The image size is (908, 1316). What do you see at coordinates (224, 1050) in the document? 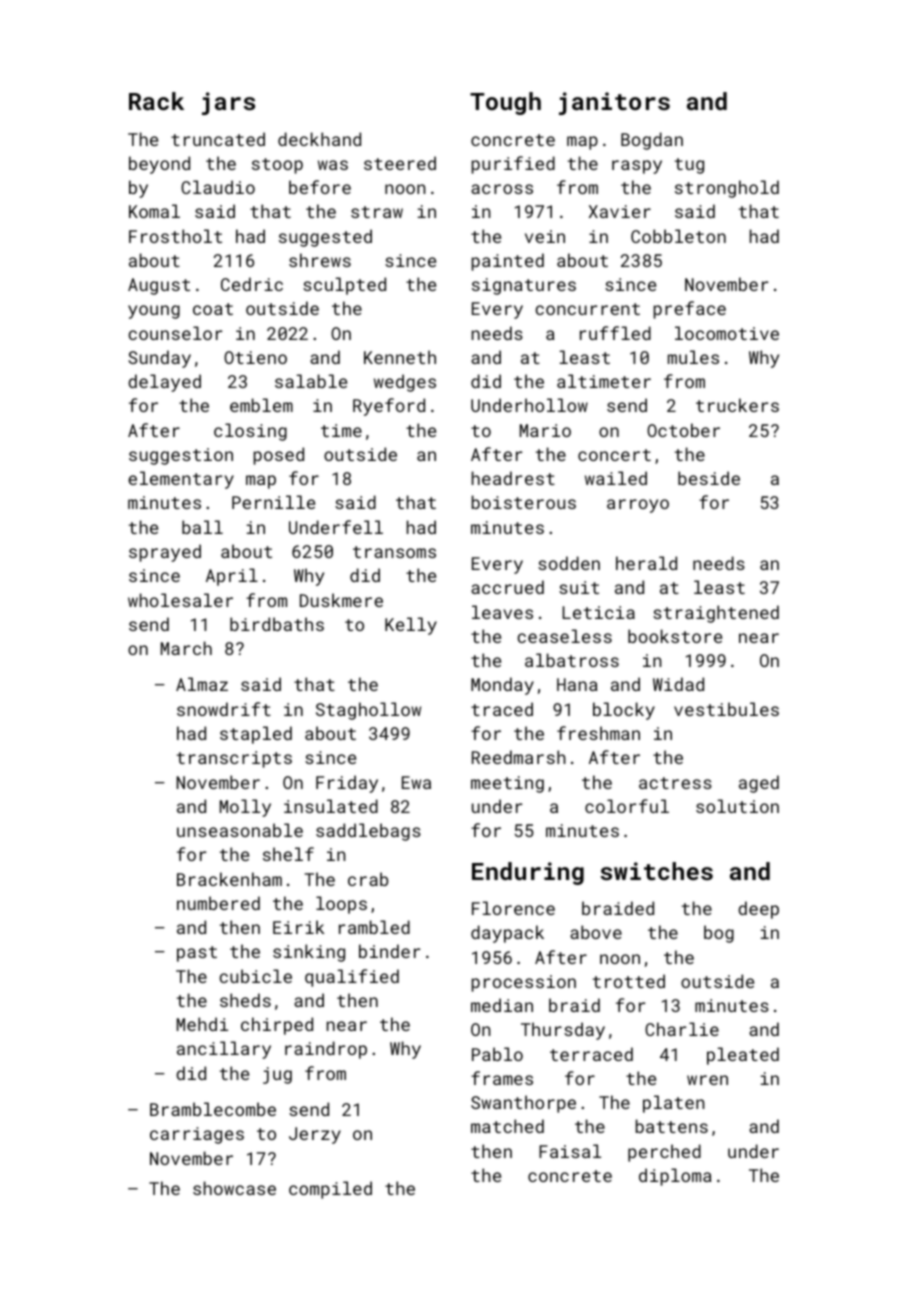
I see `ancillary` at bounding box center [224, 1050].
